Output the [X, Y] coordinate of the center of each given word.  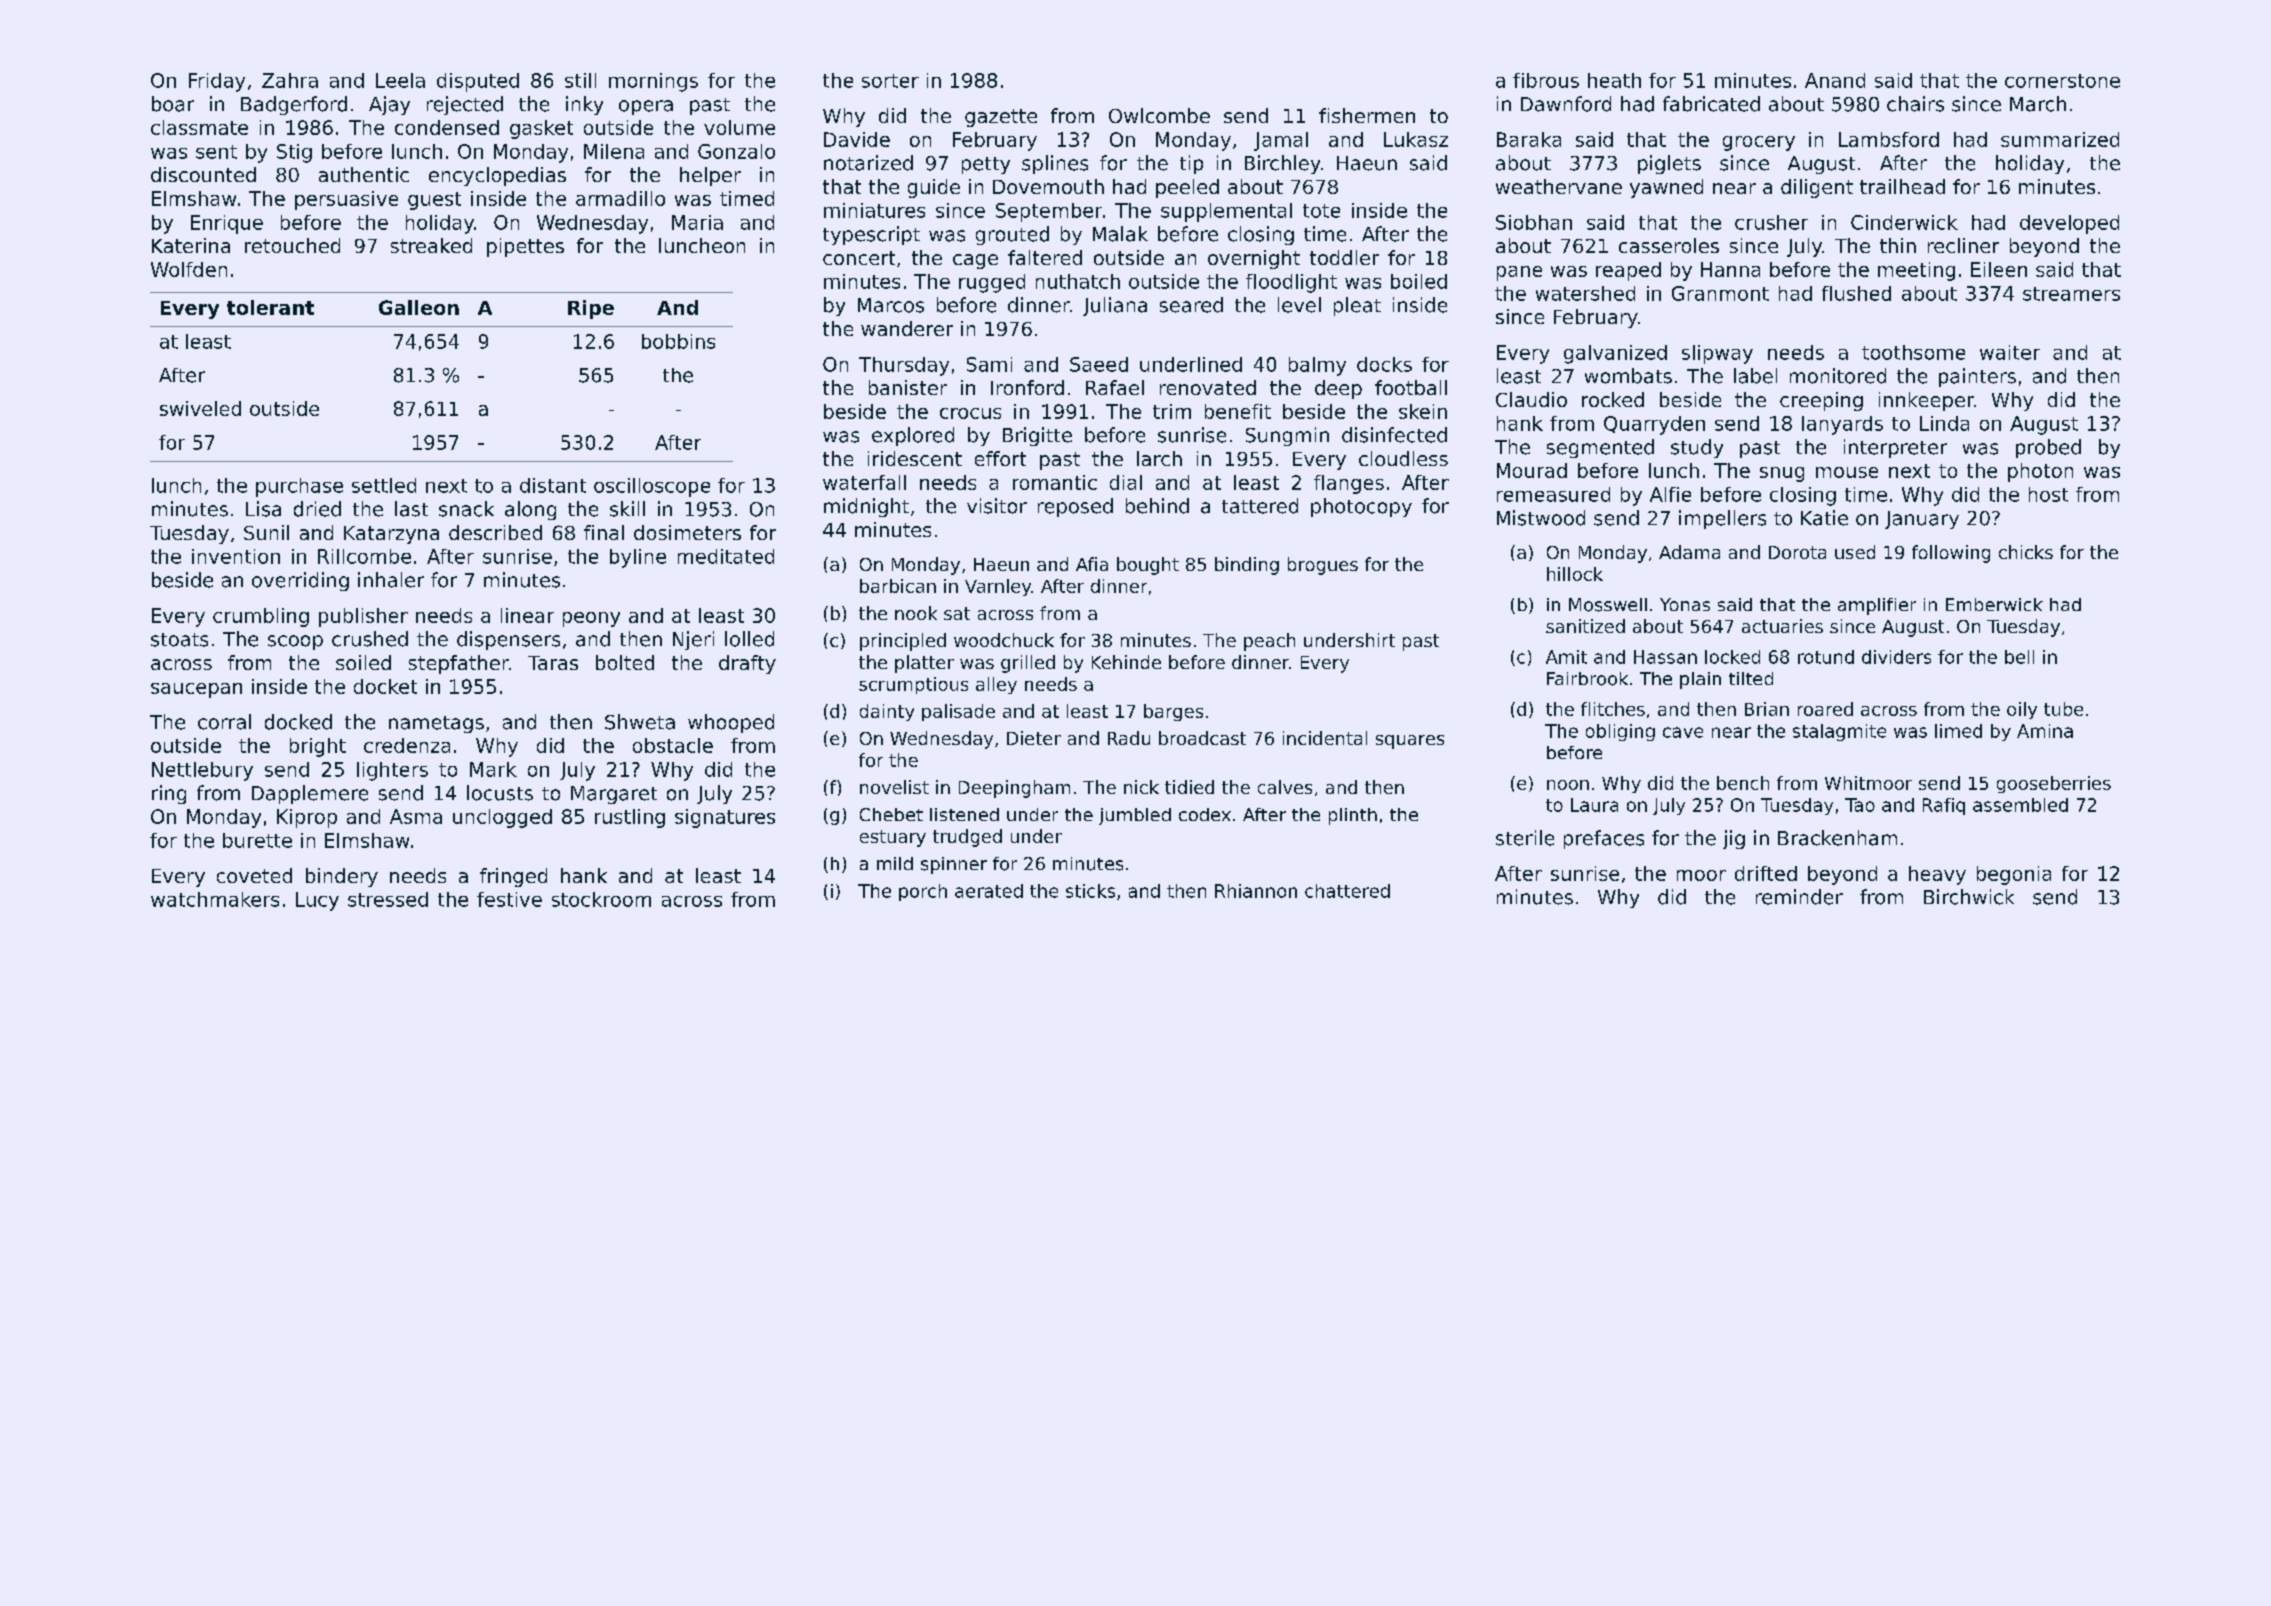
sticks [1090, 891]
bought [1148, 566]
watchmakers [215, 899]
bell [2019, 657]
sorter [890, 81]
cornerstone [2062, 81]
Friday [217, 82]
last [411, 509]
